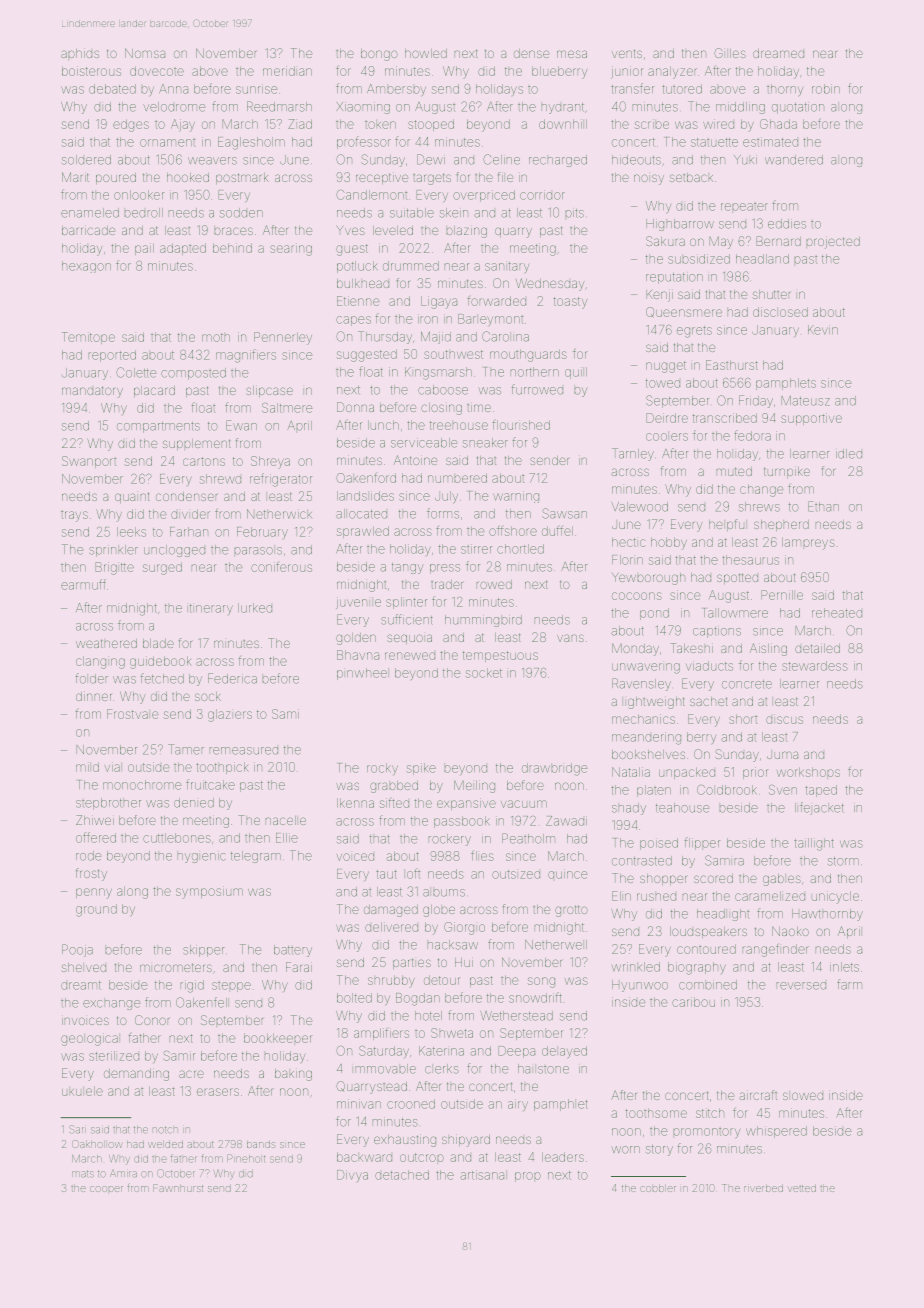  Describe the element at coordinates (805, 401) in the page. I see `Mateusz` at that location.
